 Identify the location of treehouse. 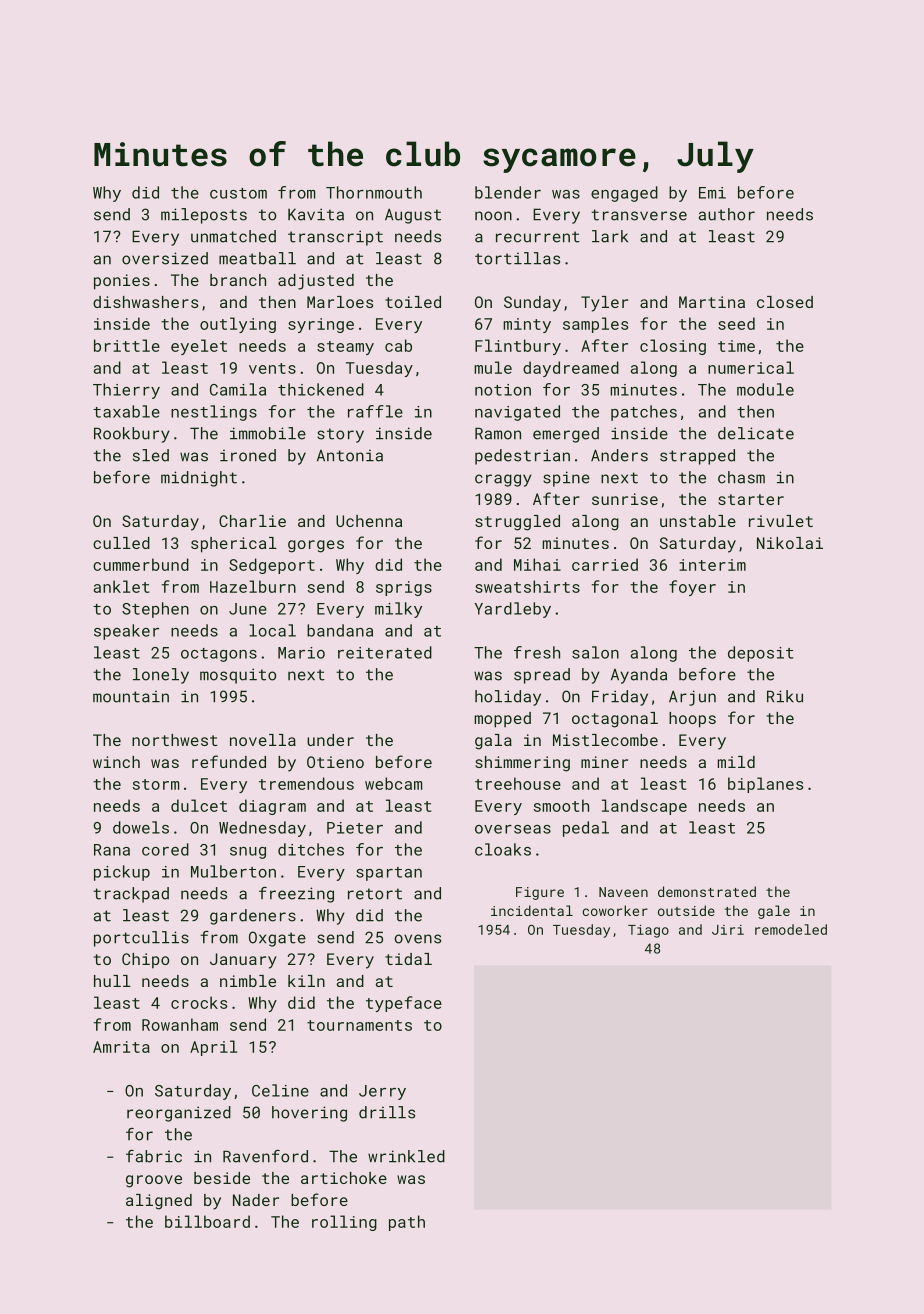
(518, 783).
